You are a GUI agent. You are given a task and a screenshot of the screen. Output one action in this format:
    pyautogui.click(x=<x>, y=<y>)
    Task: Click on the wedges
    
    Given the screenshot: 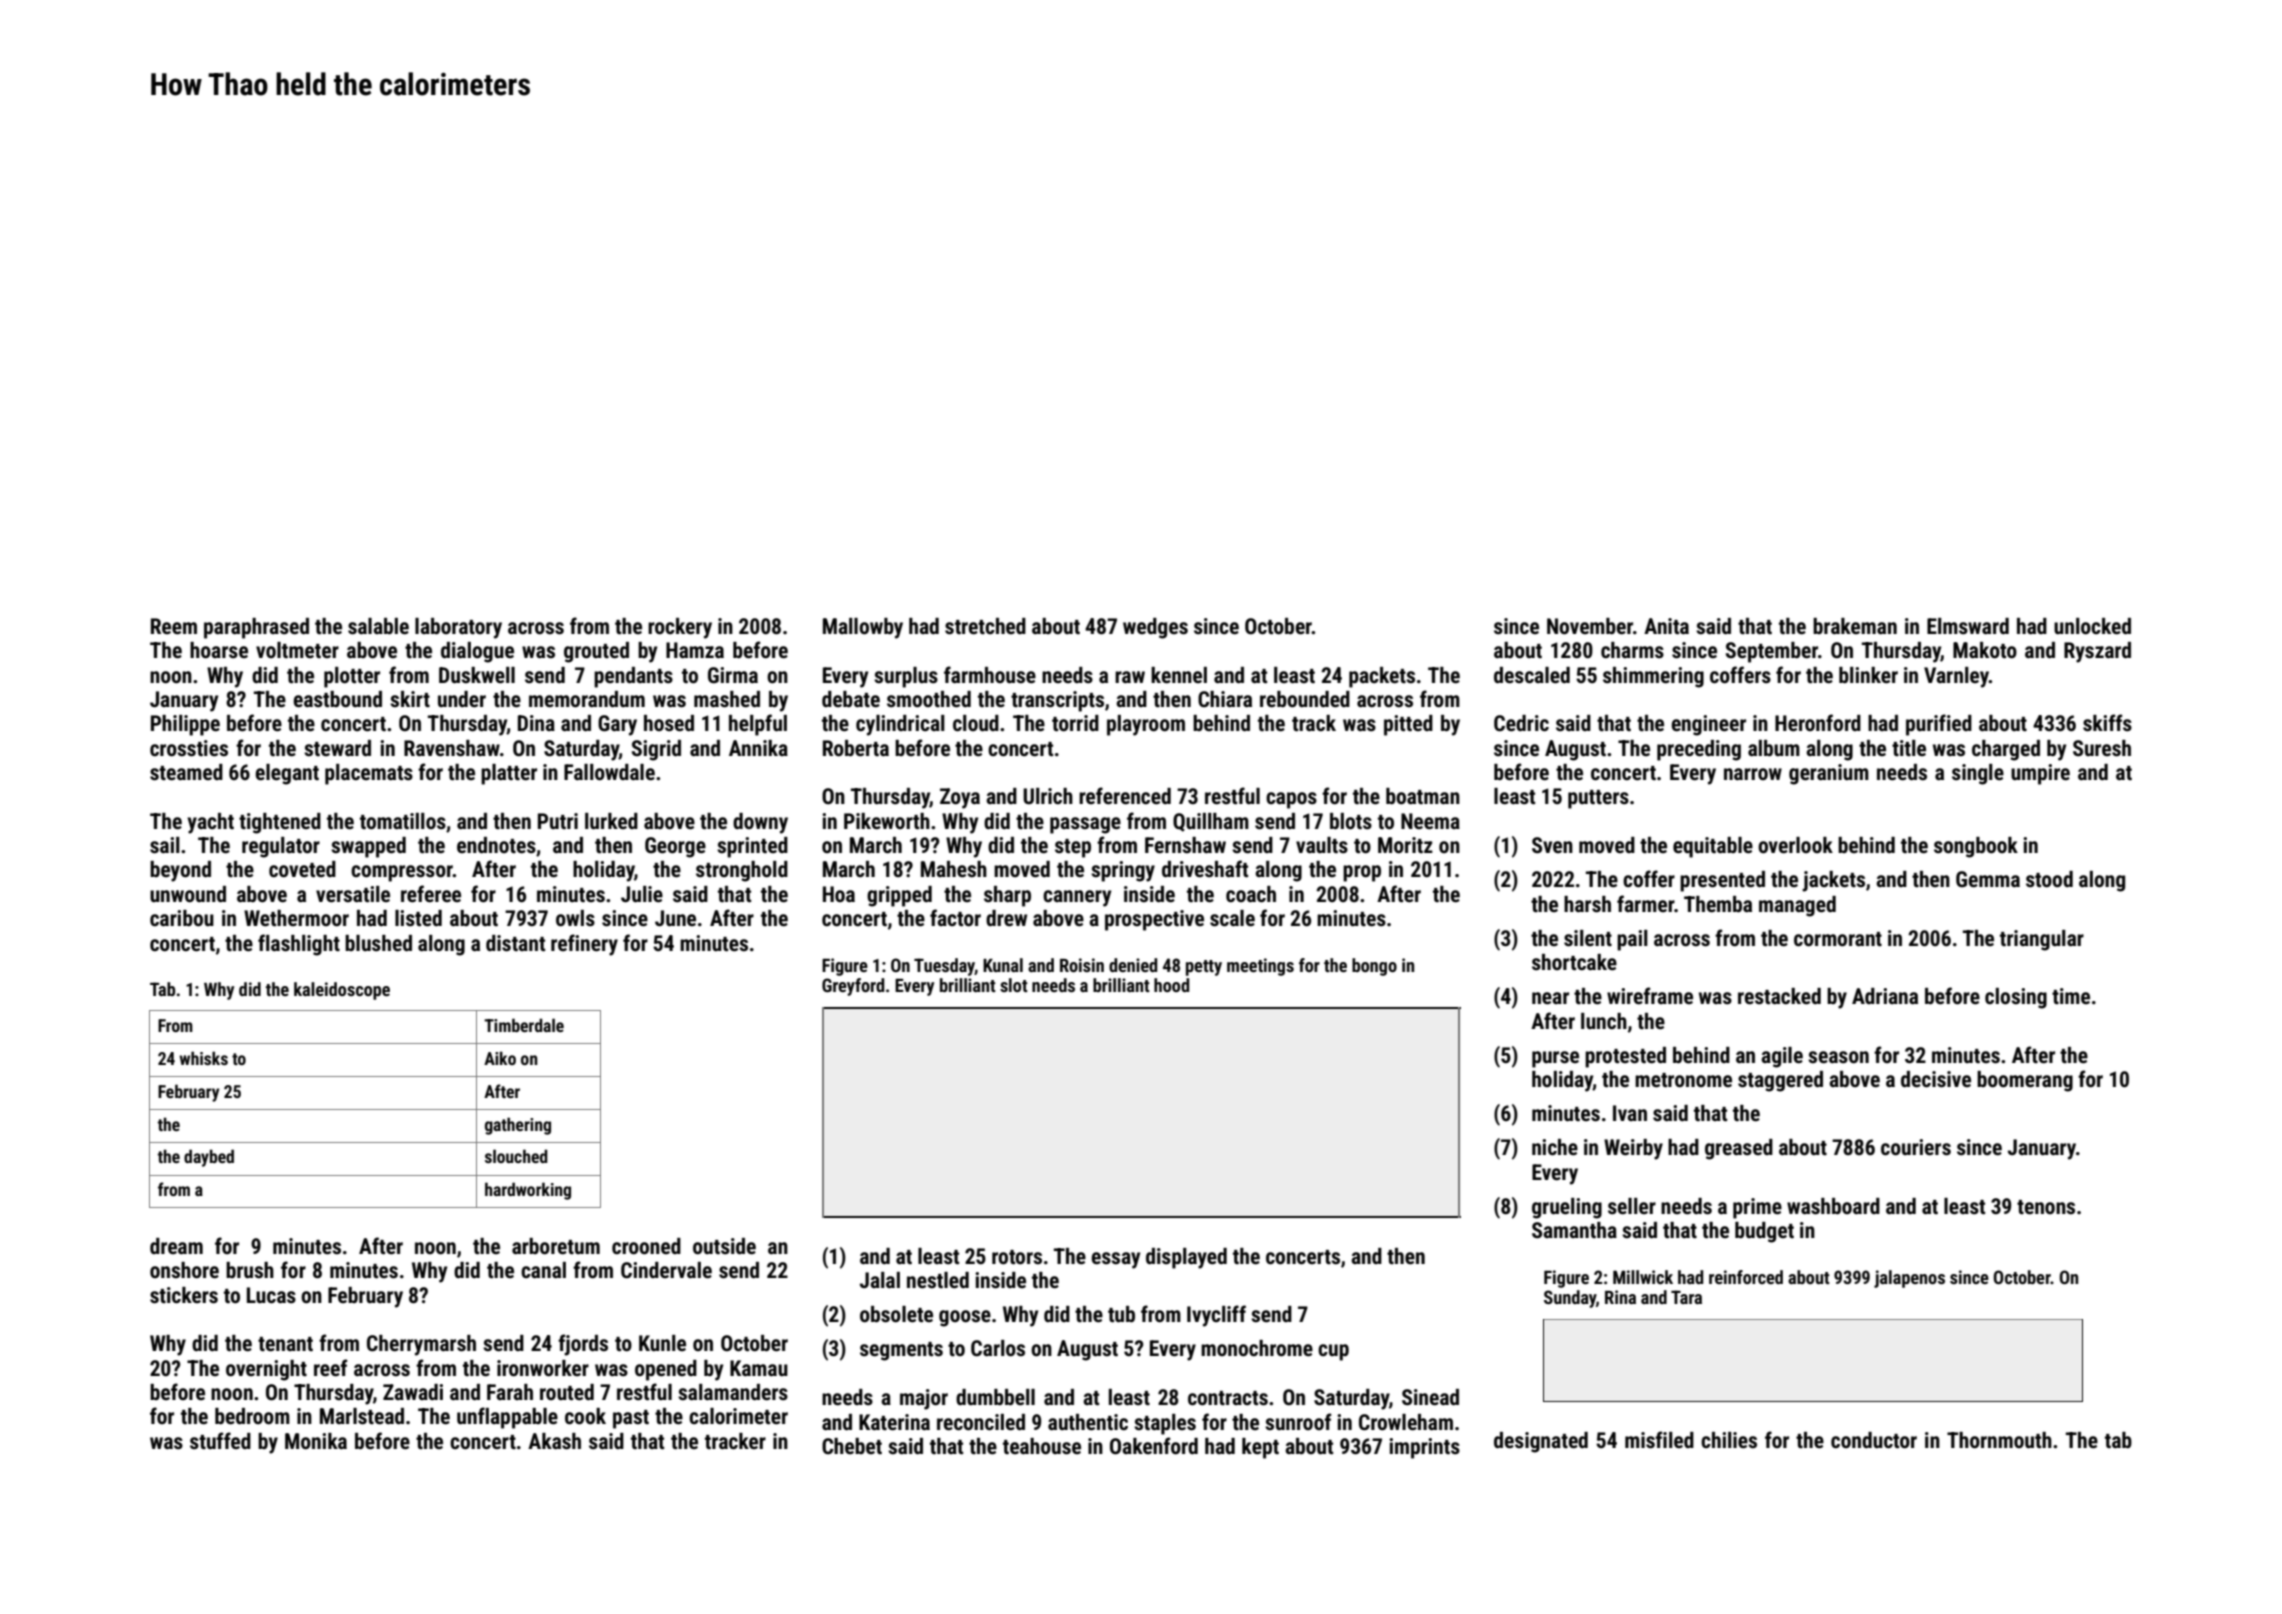 What is the action you would take?
    pyautogui.click(x=1155, y=628)
